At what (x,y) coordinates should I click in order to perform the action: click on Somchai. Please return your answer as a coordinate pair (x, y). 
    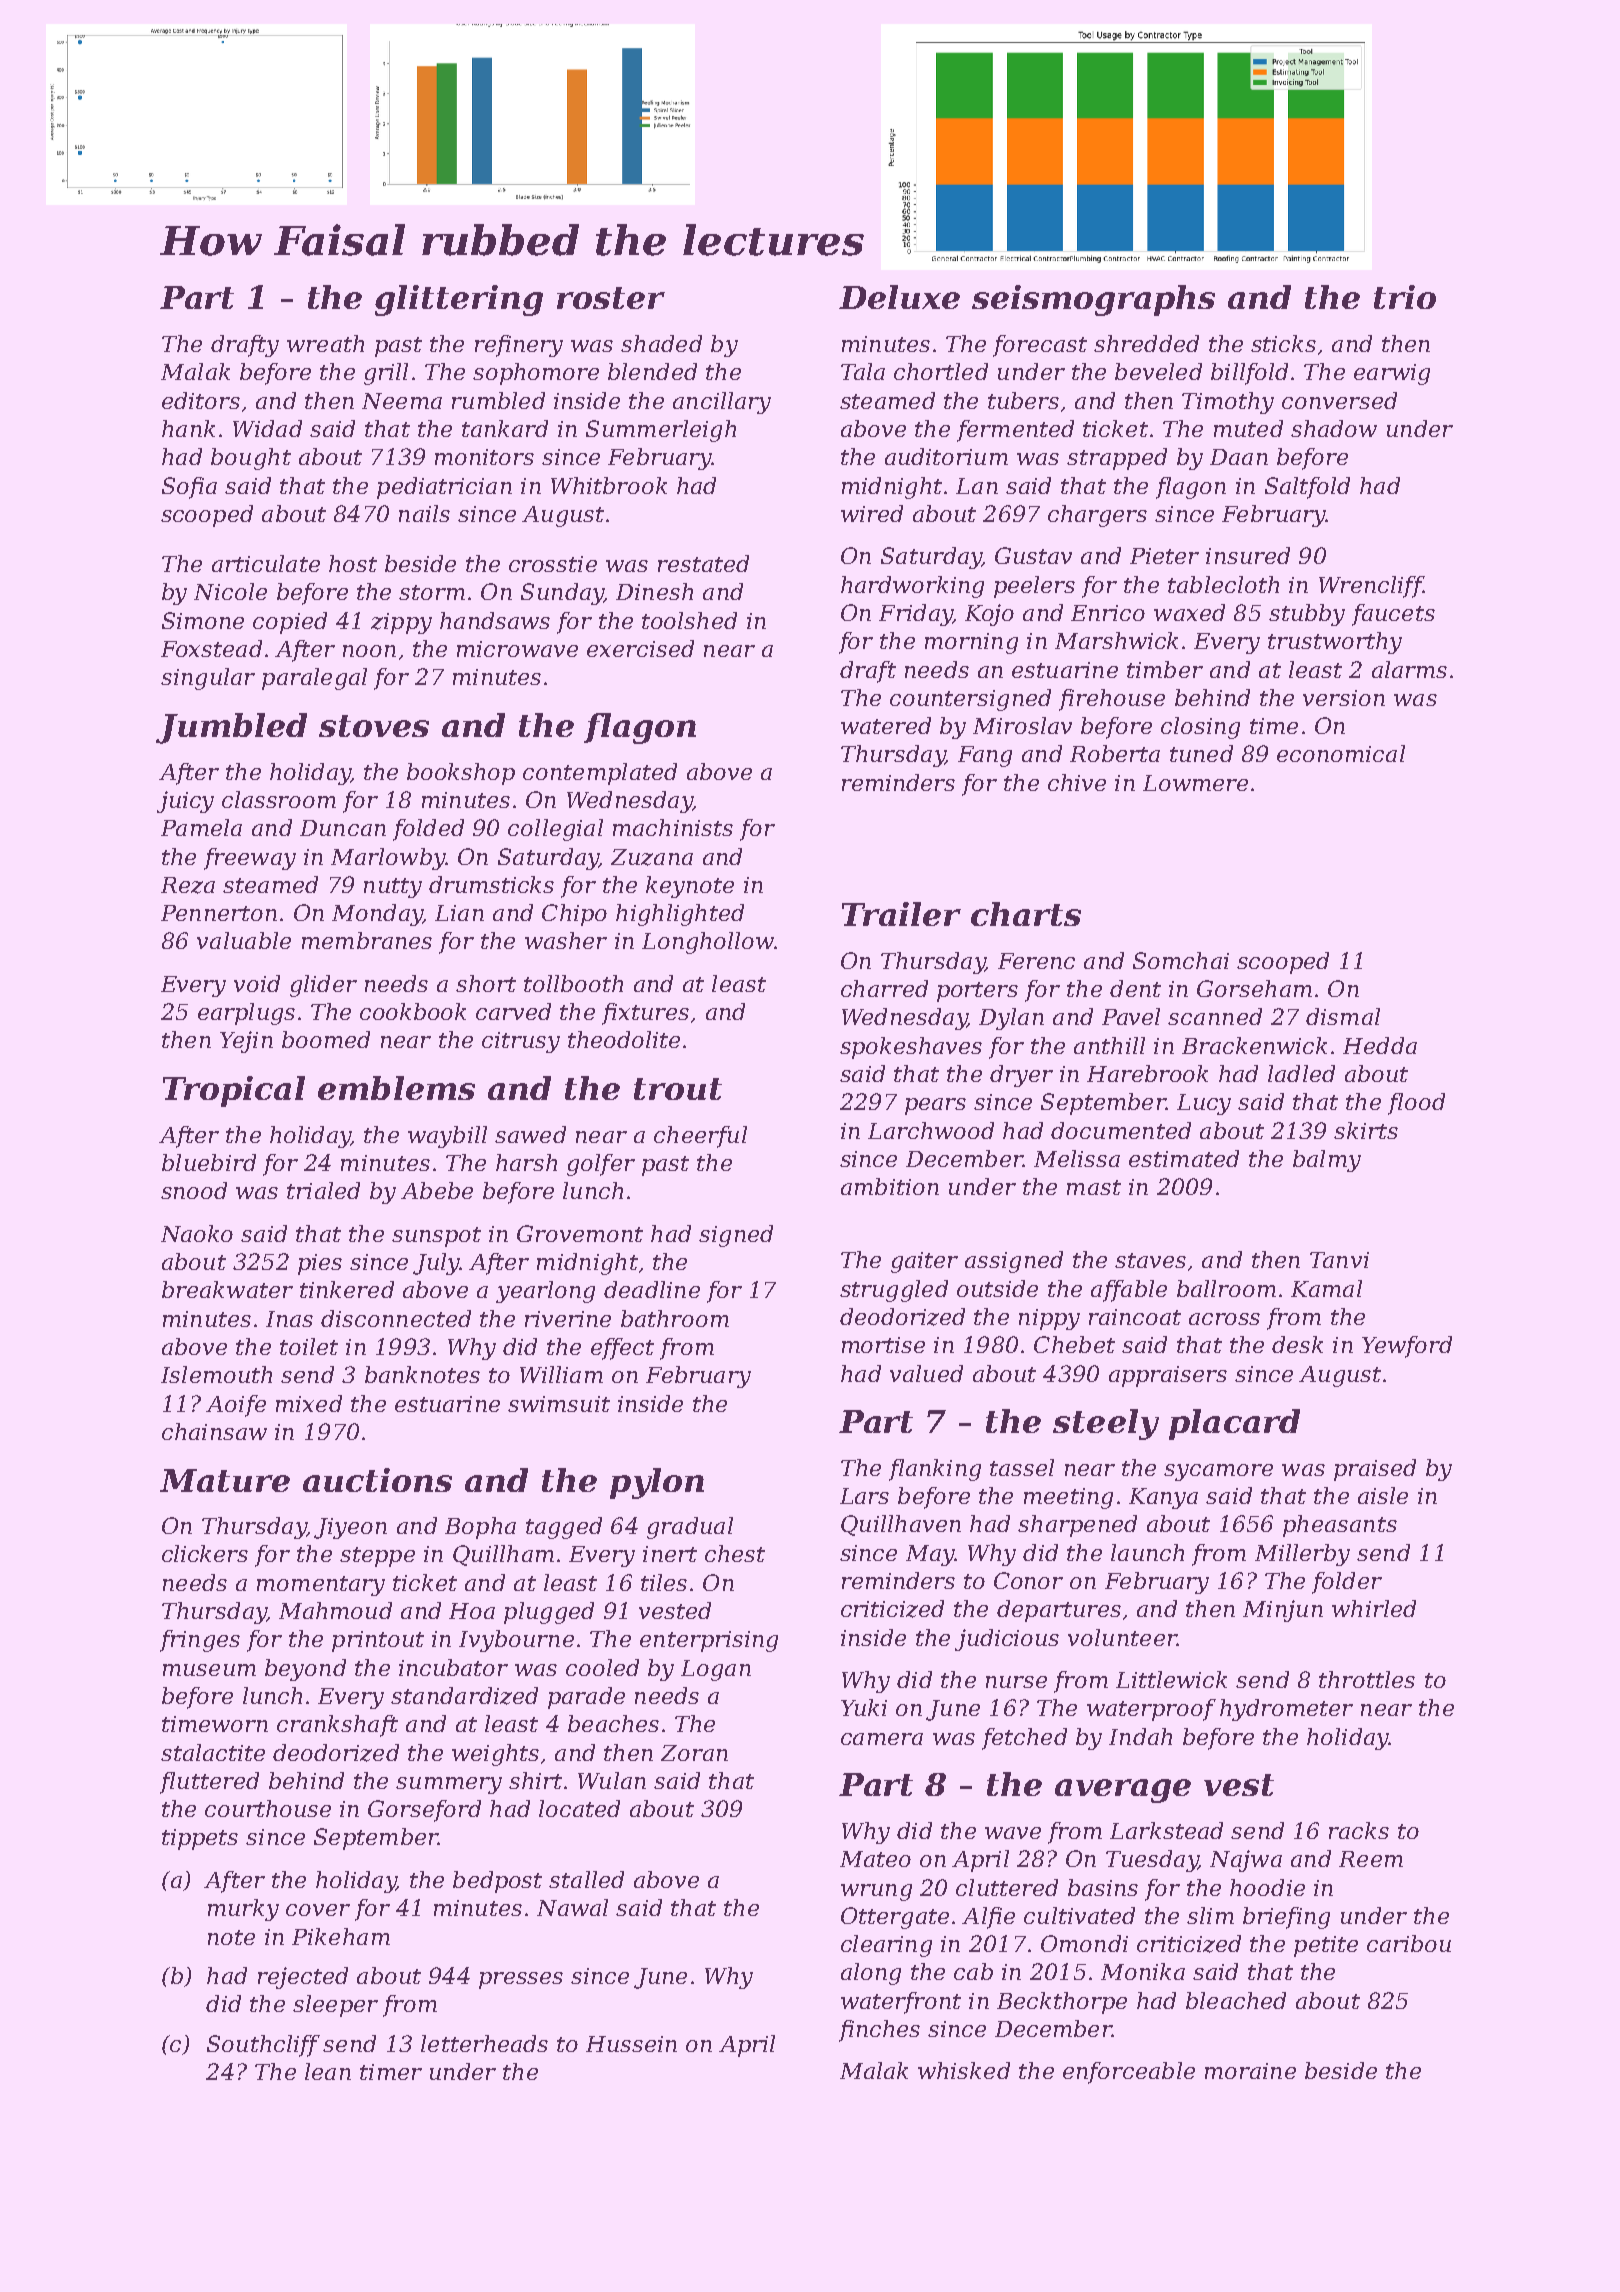
    Looking at the image, I should click on (1181, 960).
